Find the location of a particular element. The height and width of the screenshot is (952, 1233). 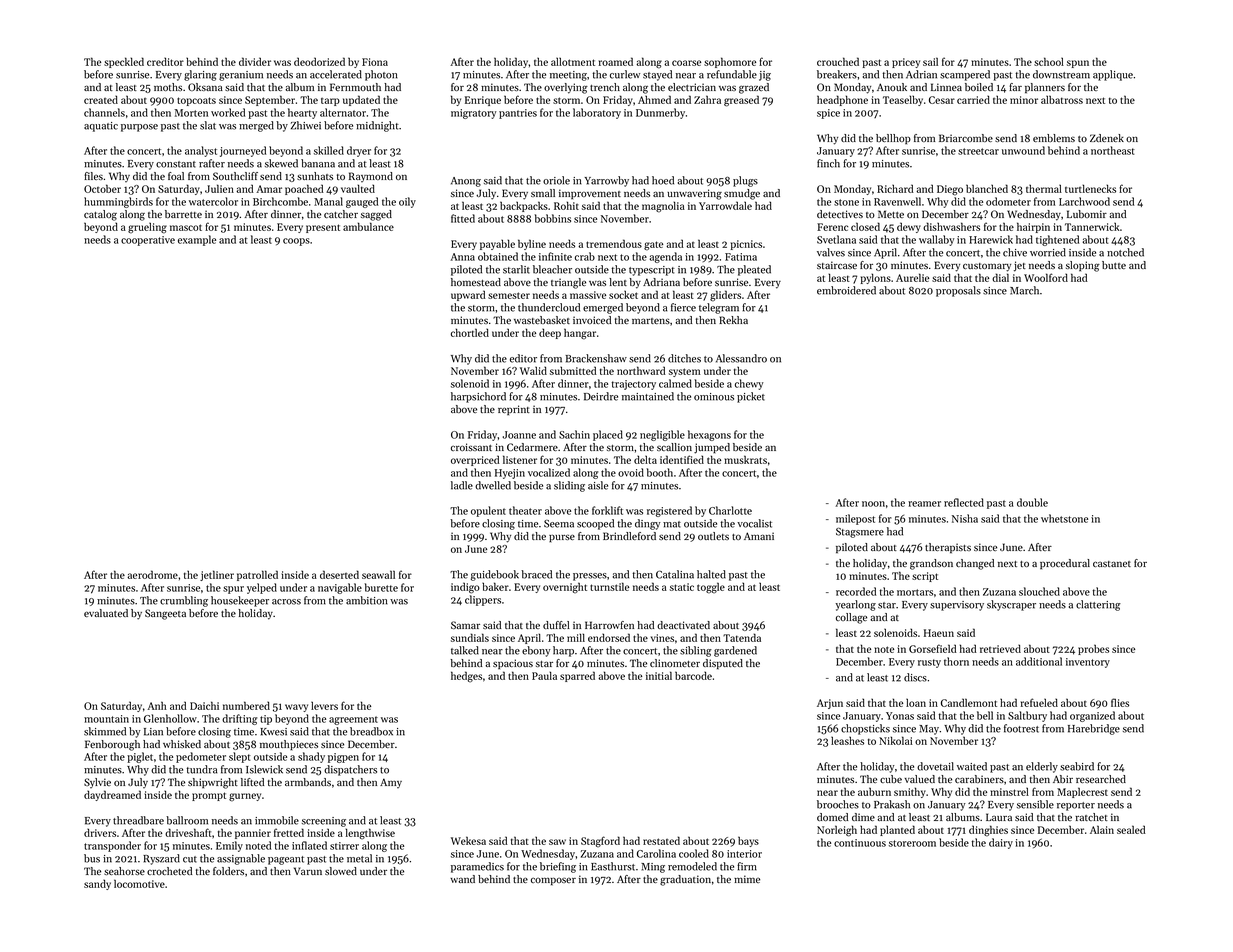

vocalized is located at coordinates (549, 472).
